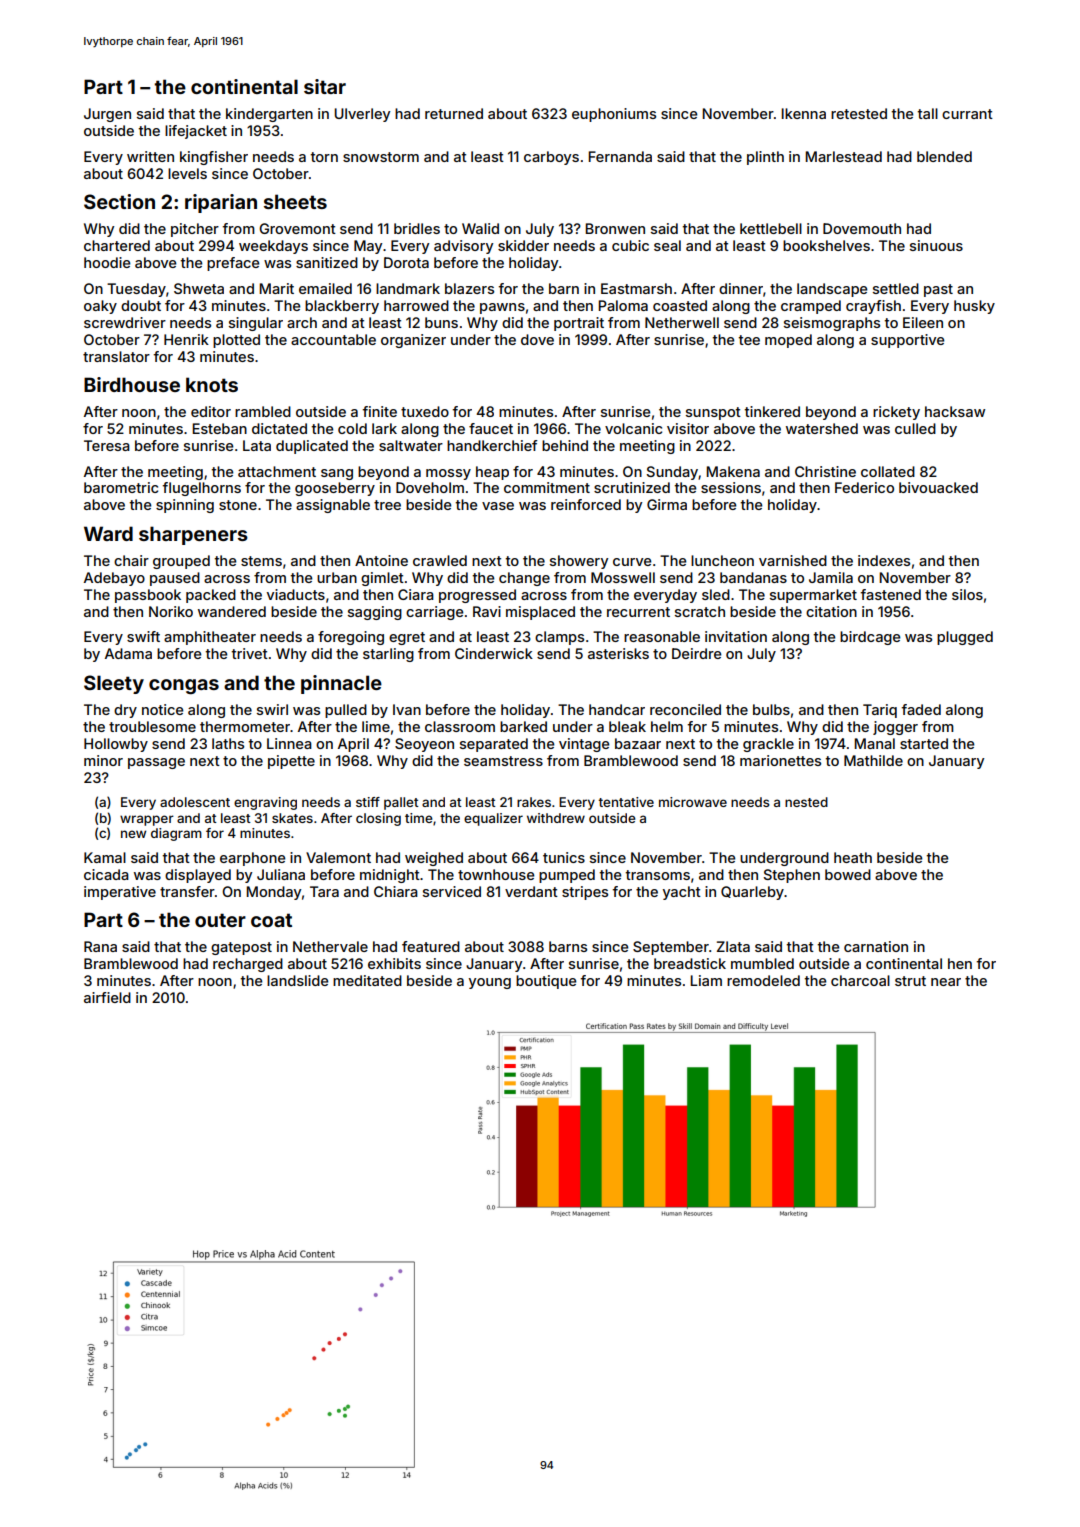  What do you see at coordinates (325, 86) in the image?
I see `sitar` at bounding box center [325, 86].
